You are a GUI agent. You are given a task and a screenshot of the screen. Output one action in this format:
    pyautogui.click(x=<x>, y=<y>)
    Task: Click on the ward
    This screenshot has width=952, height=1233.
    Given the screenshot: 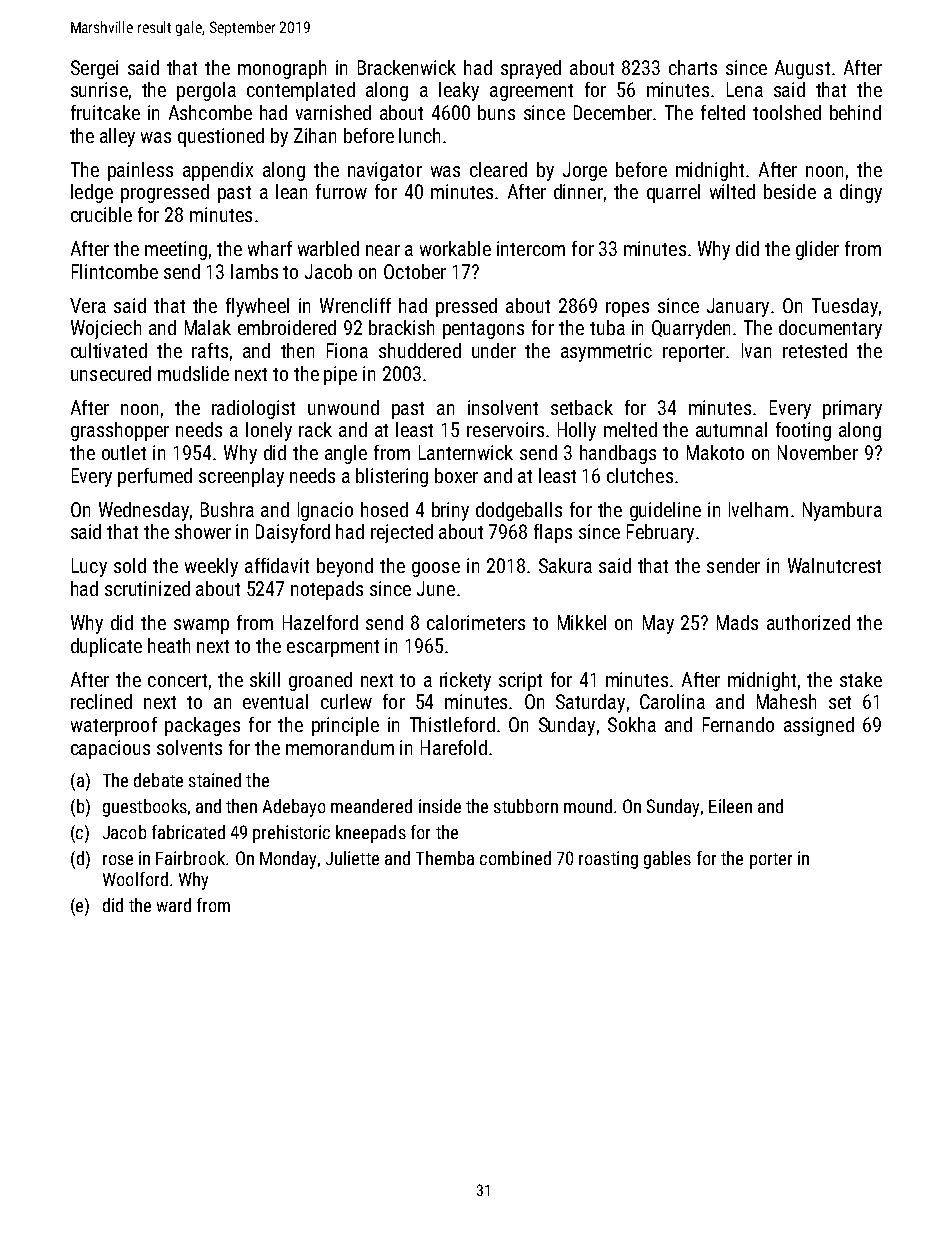 What is the action you would take?
    pyautogui.click(x=174, y=905)
